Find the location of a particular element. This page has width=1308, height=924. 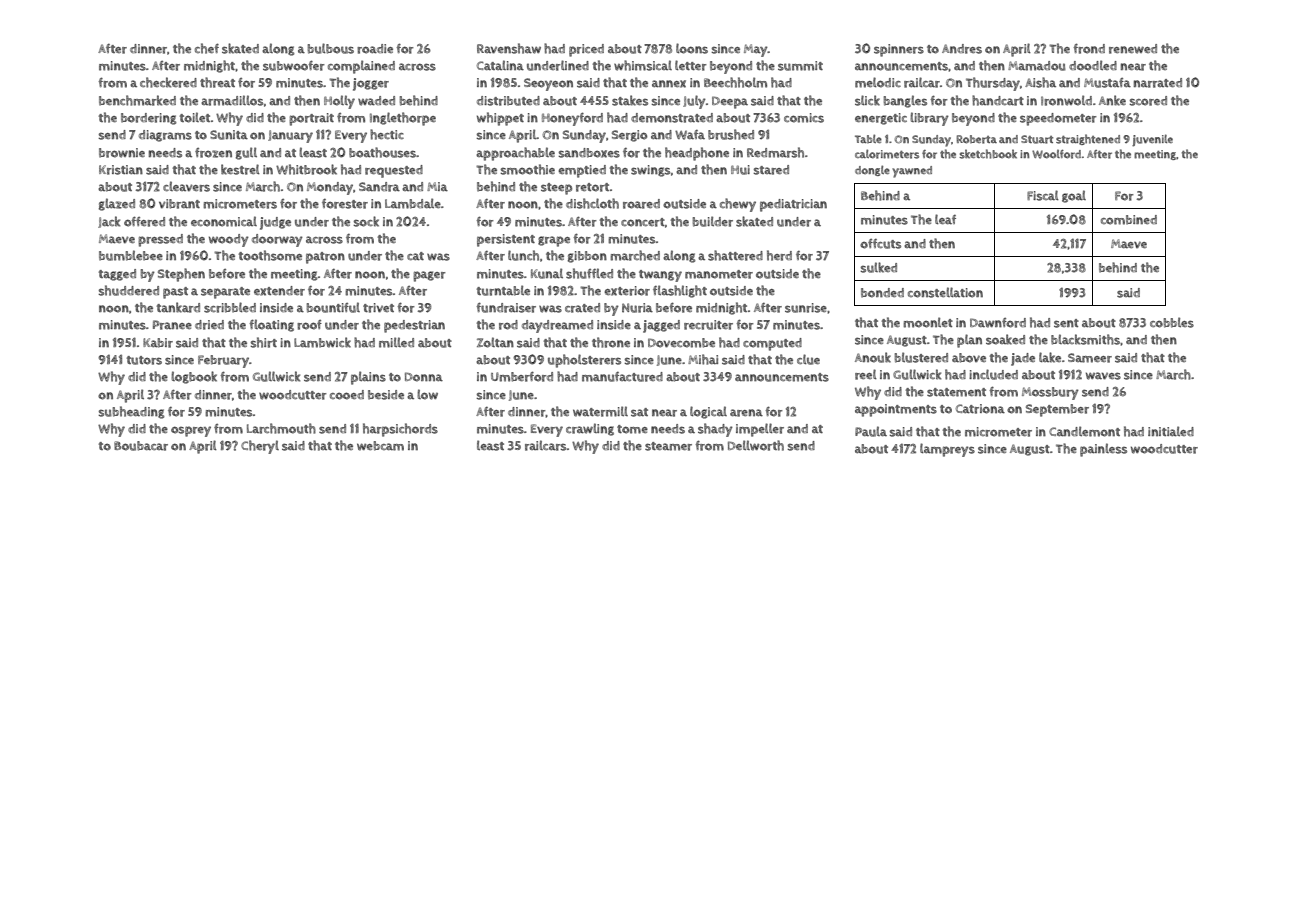

slick is located at coordinates (867, 100).
